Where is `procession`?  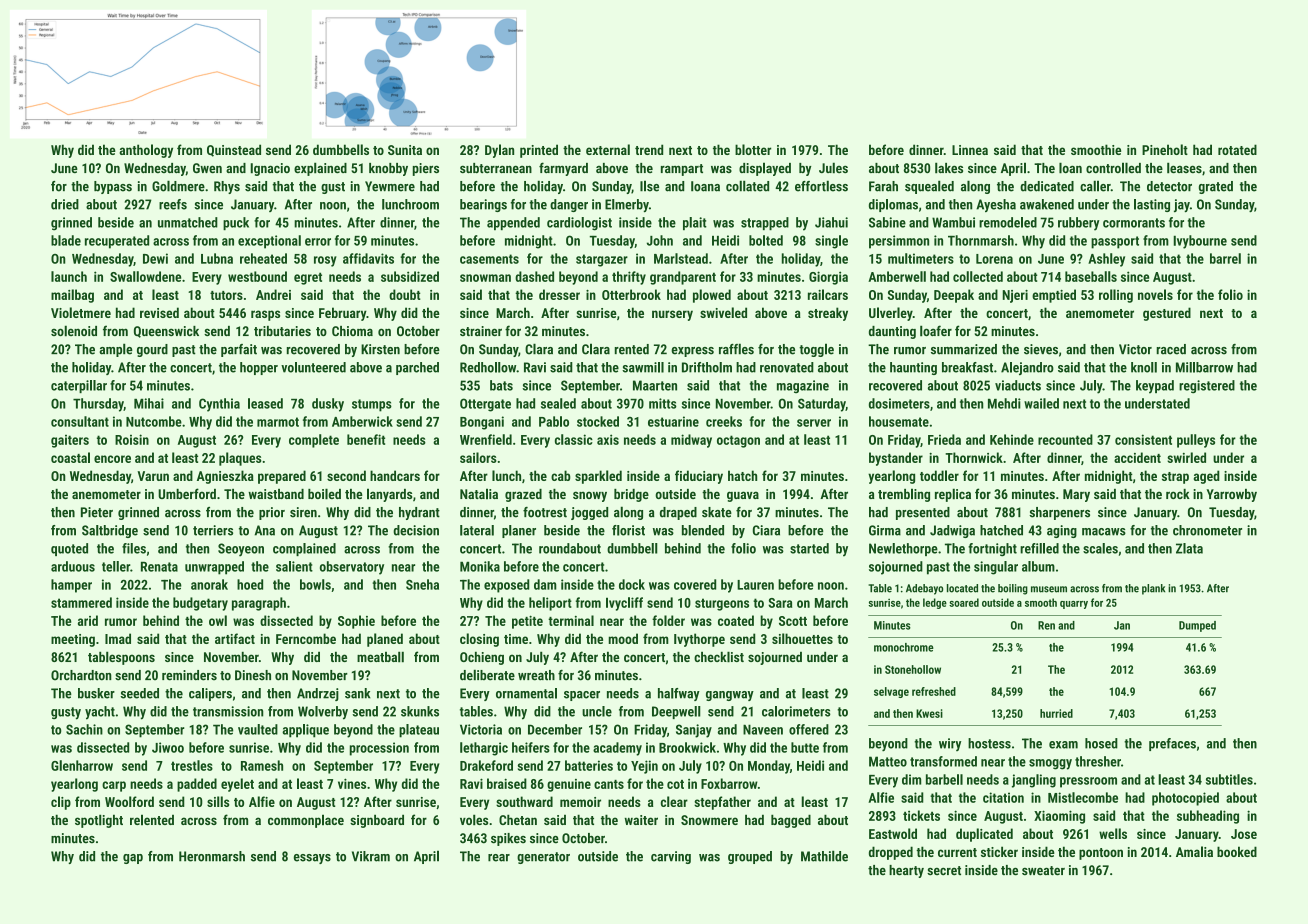
procession is located at coordinates (379, 749).
